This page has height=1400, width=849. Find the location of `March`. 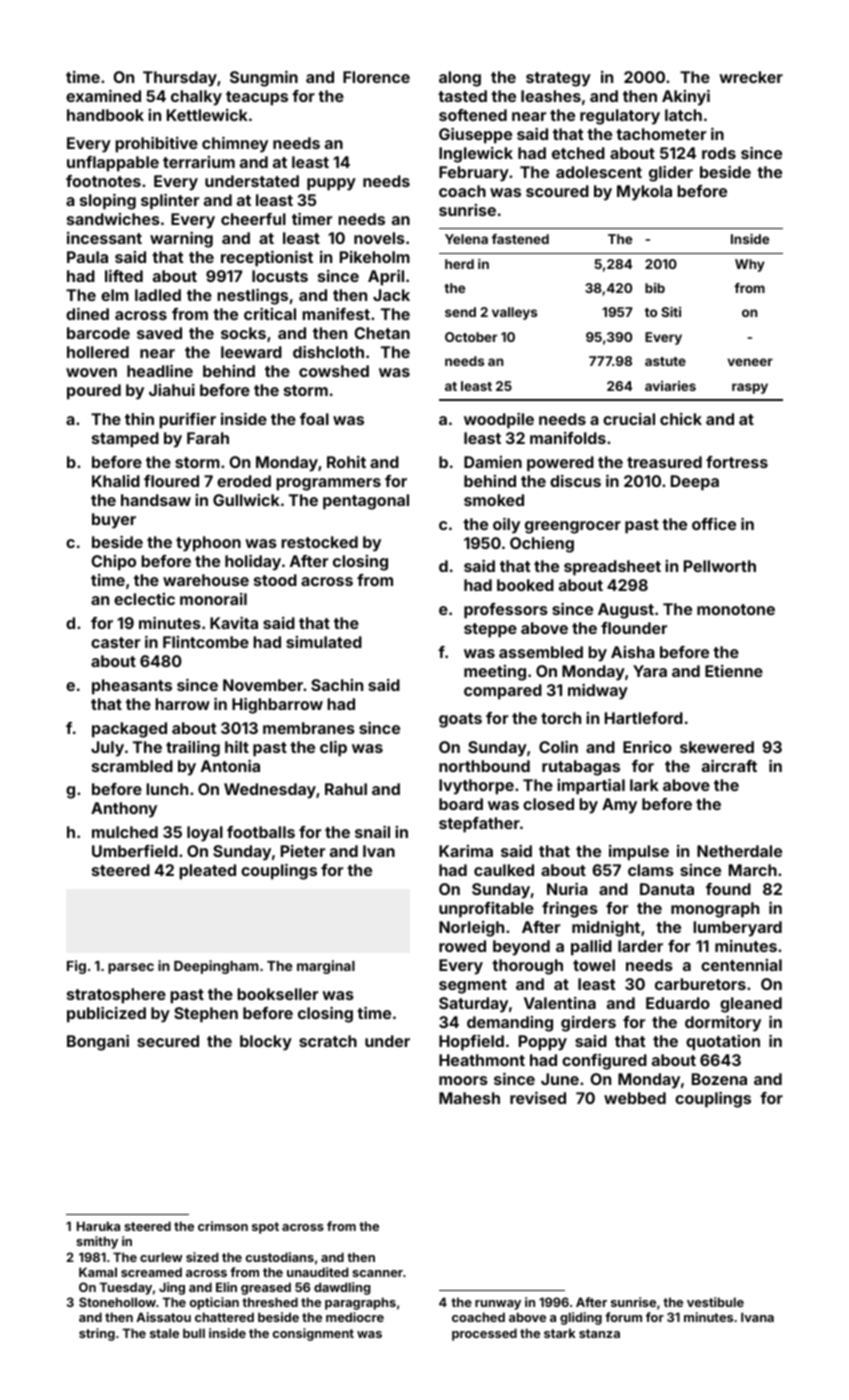

March is located at coordinates (753, 870).
